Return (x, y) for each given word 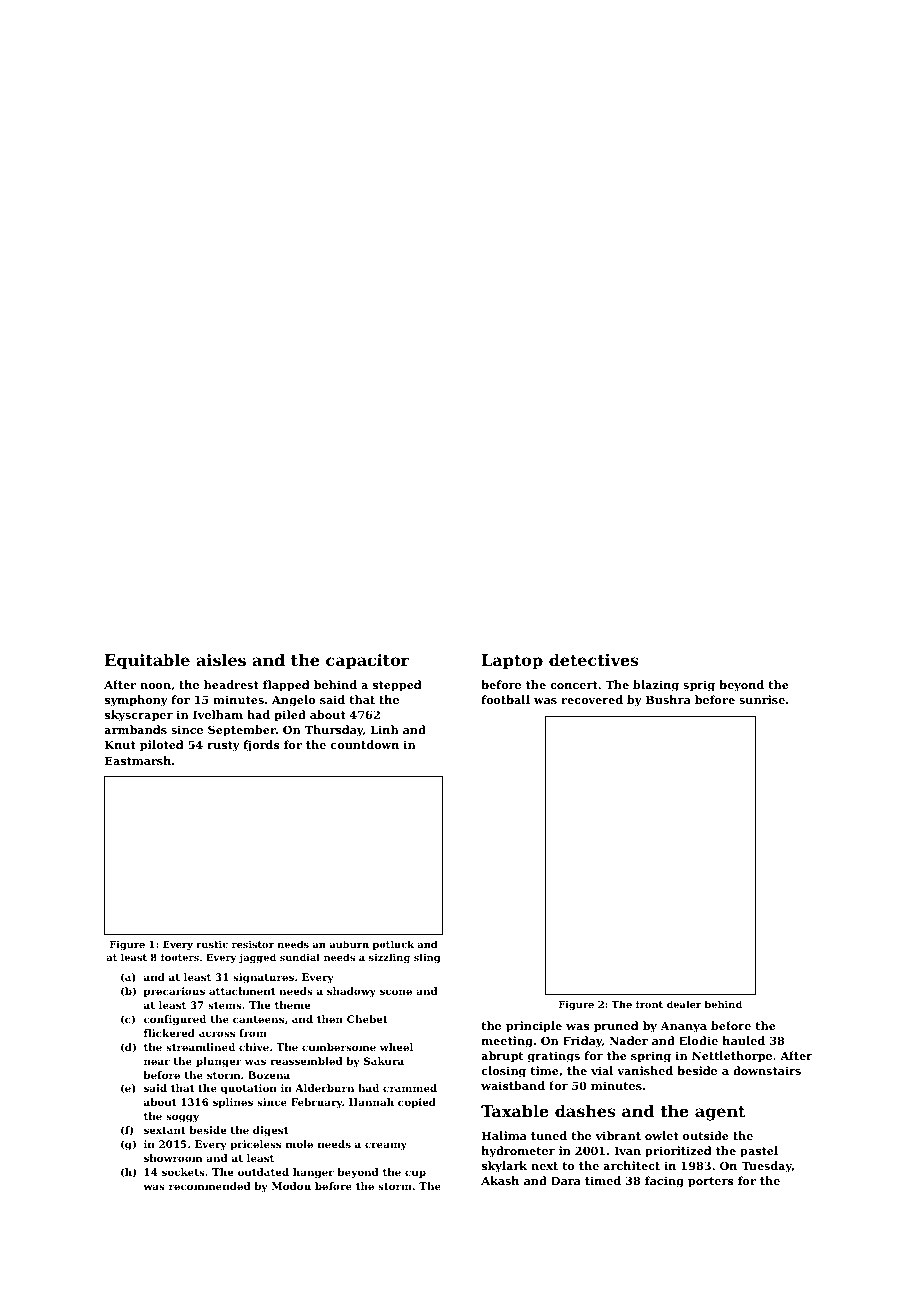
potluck (393, 945)
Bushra (668, 699)
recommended (210, 1186)
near (157, 1062)
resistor (253, 944)
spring (651, 1057)
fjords (261, 746)
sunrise (762, 699)
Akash (500, 1180)
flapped (286, 686)
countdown (365, 744)
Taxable (515, 1111)
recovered (592, 699)
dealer (684, 1004)
